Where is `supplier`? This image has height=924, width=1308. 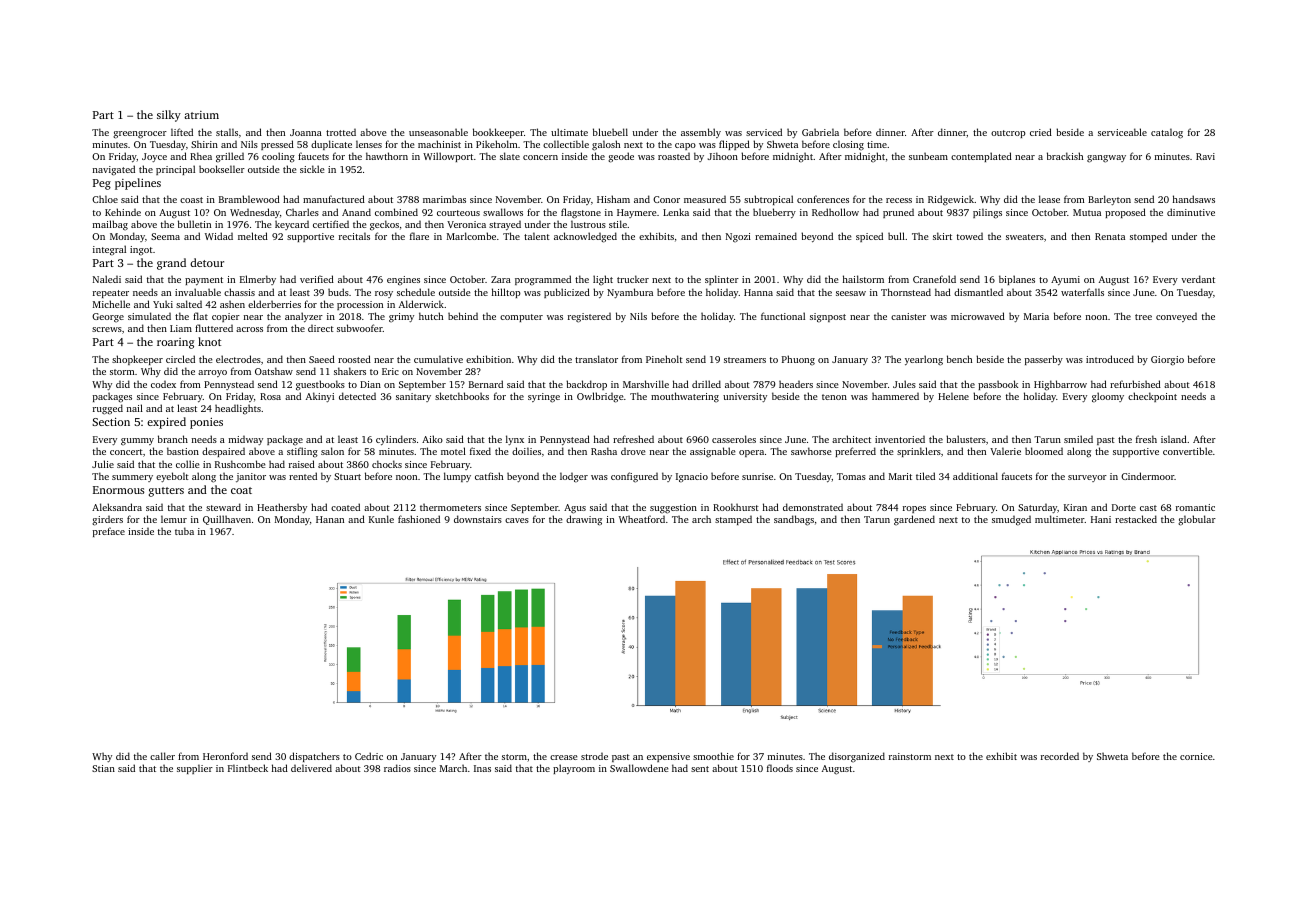 supplier is located at coordinates (195, 769).
